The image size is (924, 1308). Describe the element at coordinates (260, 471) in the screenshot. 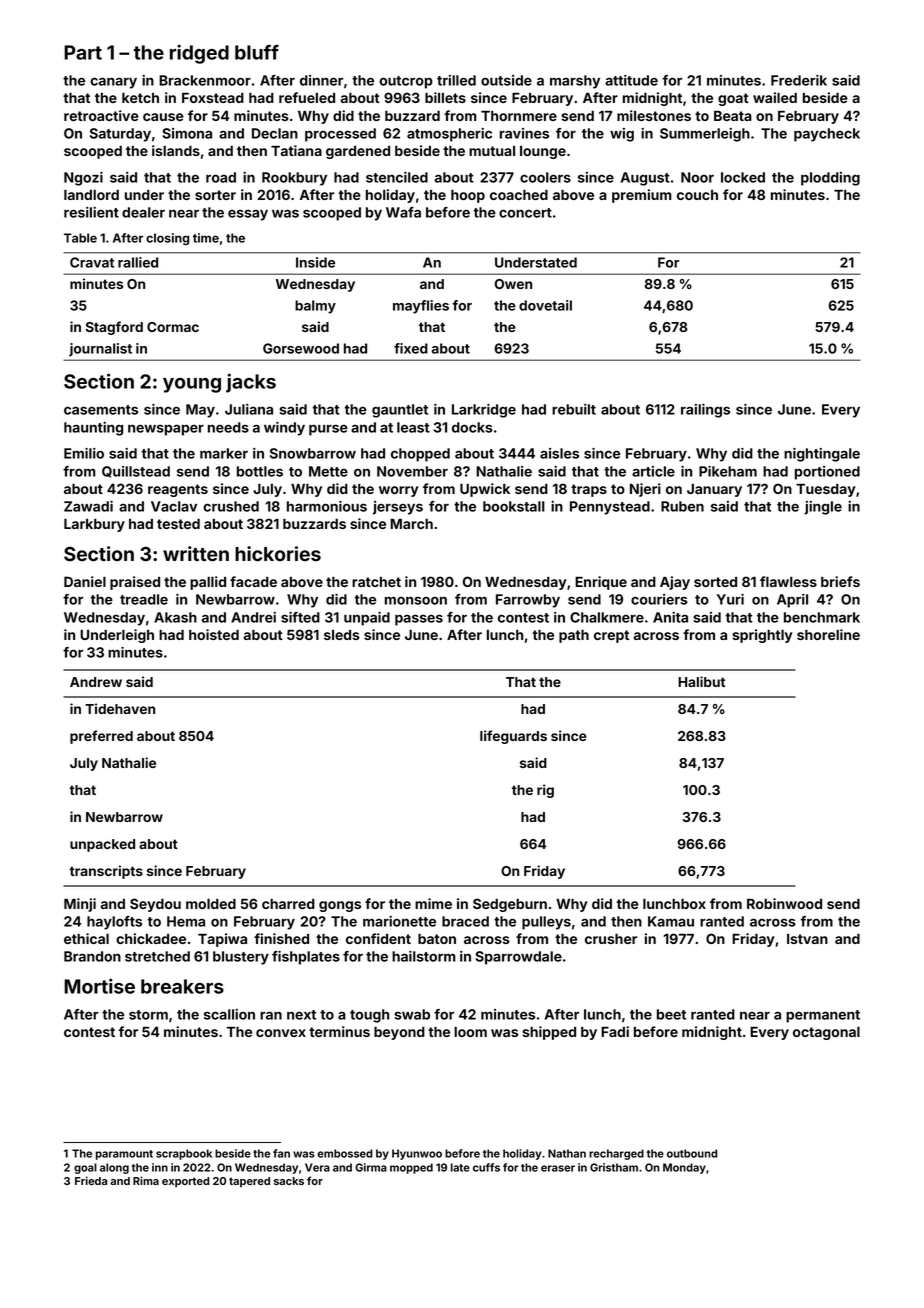

I see `bottles` at that location.
